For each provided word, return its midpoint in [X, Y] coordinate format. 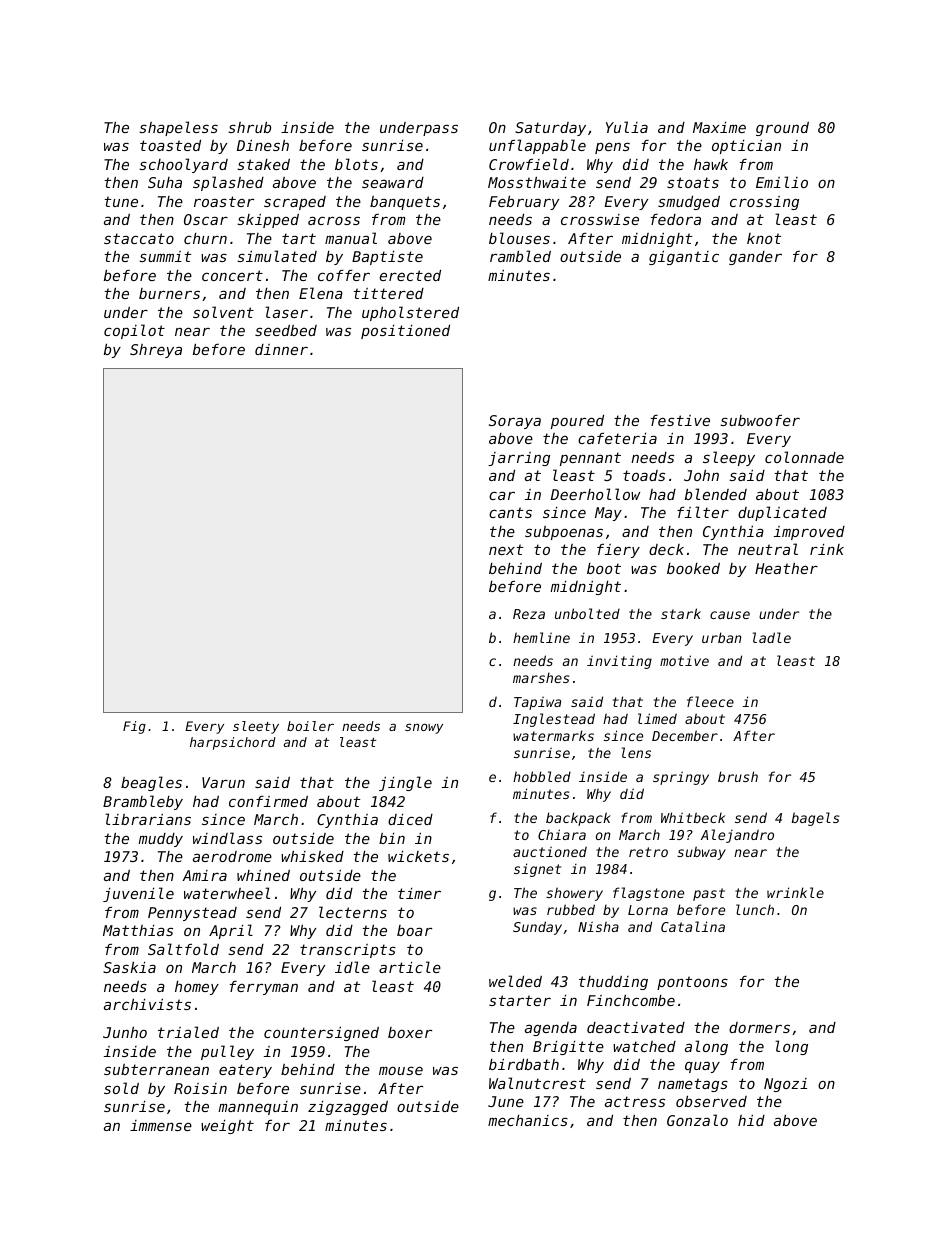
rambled [520, 256]
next [506, 549]
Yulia [627, 127]
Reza [529, 614]
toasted [170, 145]
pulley [227, 1052]
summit [165, 256]
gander [755, 258]
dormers [759, 1027]
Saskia [129, 967]
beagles [151, 783]
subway [701, 853]
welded [515, 981]
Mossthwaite [537, 182]
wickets [418, 856]
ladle [772, 637]
